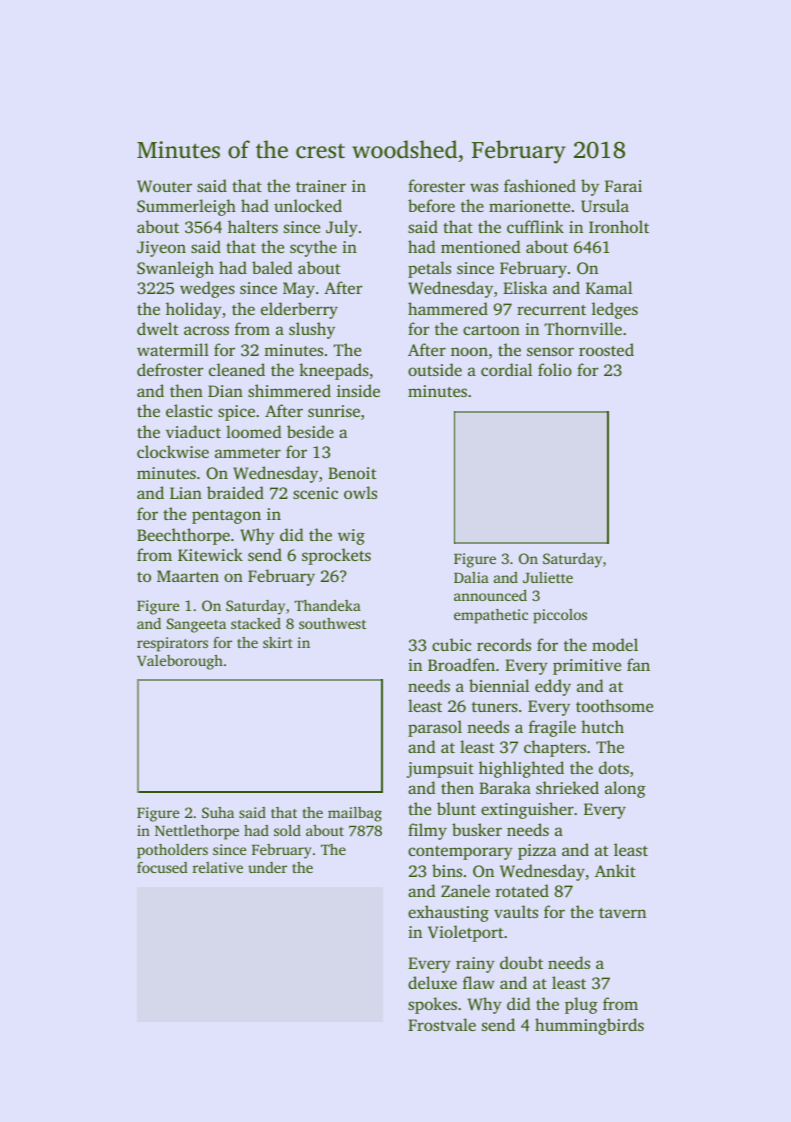 The width and height of the document is (791, 1122). What do you see at coordinates (218, 867) in the document?
I see `relative` at bounding box center [218, 867].
